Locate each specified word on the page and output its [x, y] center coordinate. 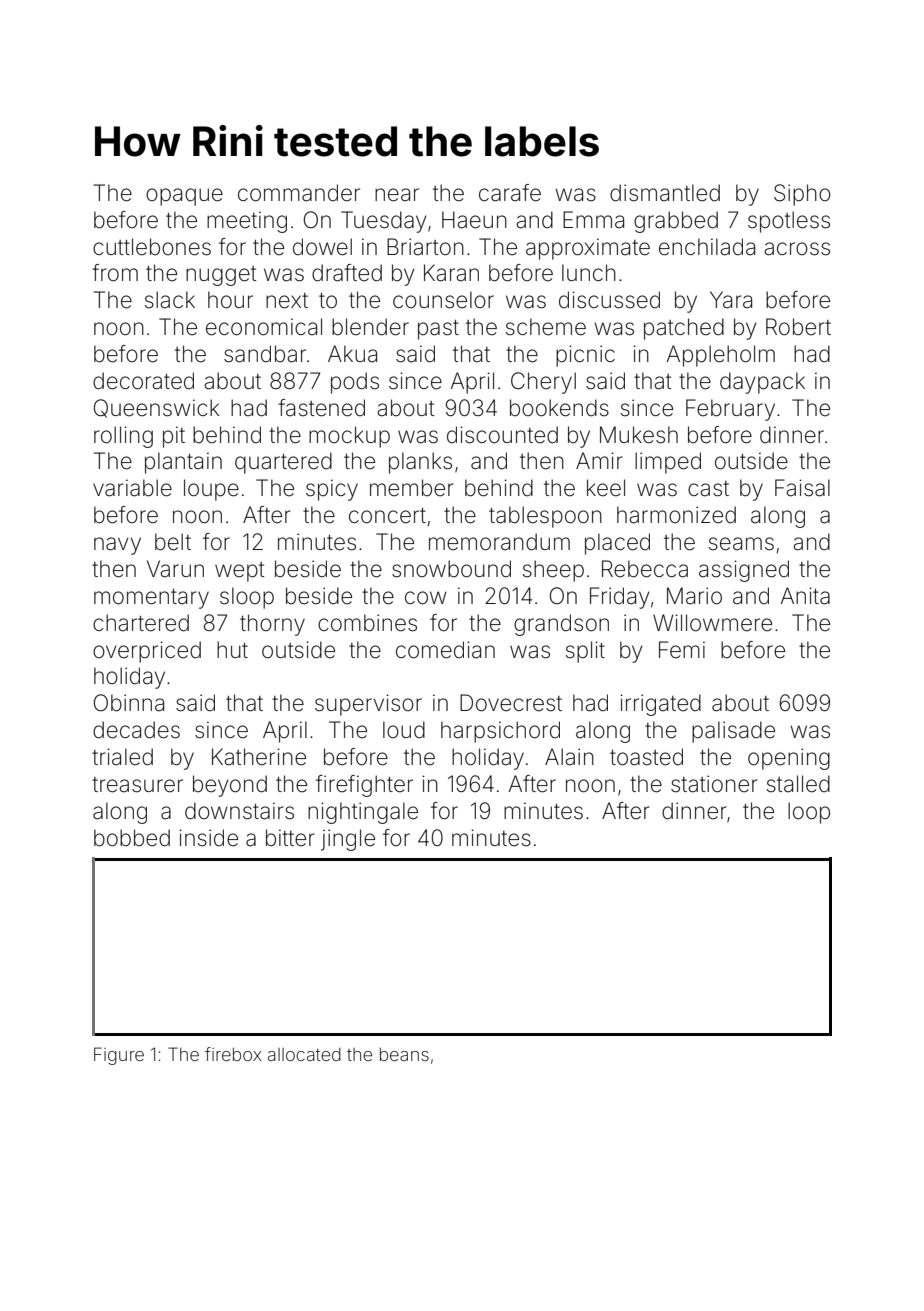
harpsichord [500, 732]
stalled [798, 784]
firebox [233, 1054]
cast [708, 489]
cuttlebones [152, 247]
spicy [332, 490]
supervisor [368, 705]
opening [789, 759]
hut [232, 649]
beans [404, 1054]
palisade [733, 732]
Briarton [425, 247]
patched [684, 329]
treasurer [137, 785]
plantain [183, 463]
